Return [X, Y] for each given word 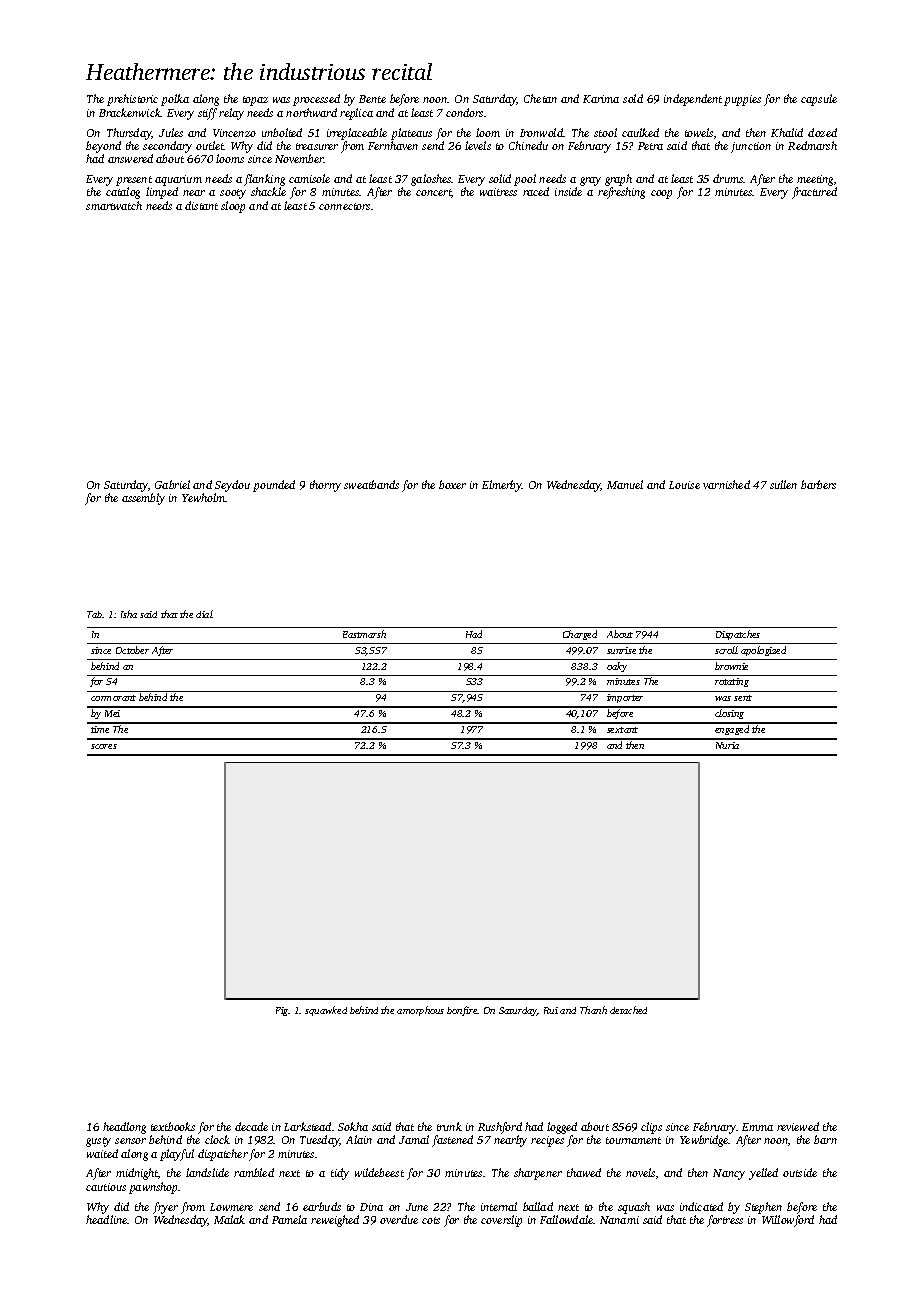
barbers [818, 484]
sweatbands [371, 484]
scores [104, 746]
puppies [742, 100]
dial [204, 614]
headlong [124, 1128]
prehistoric [132, 100]
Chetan [540, 98]
